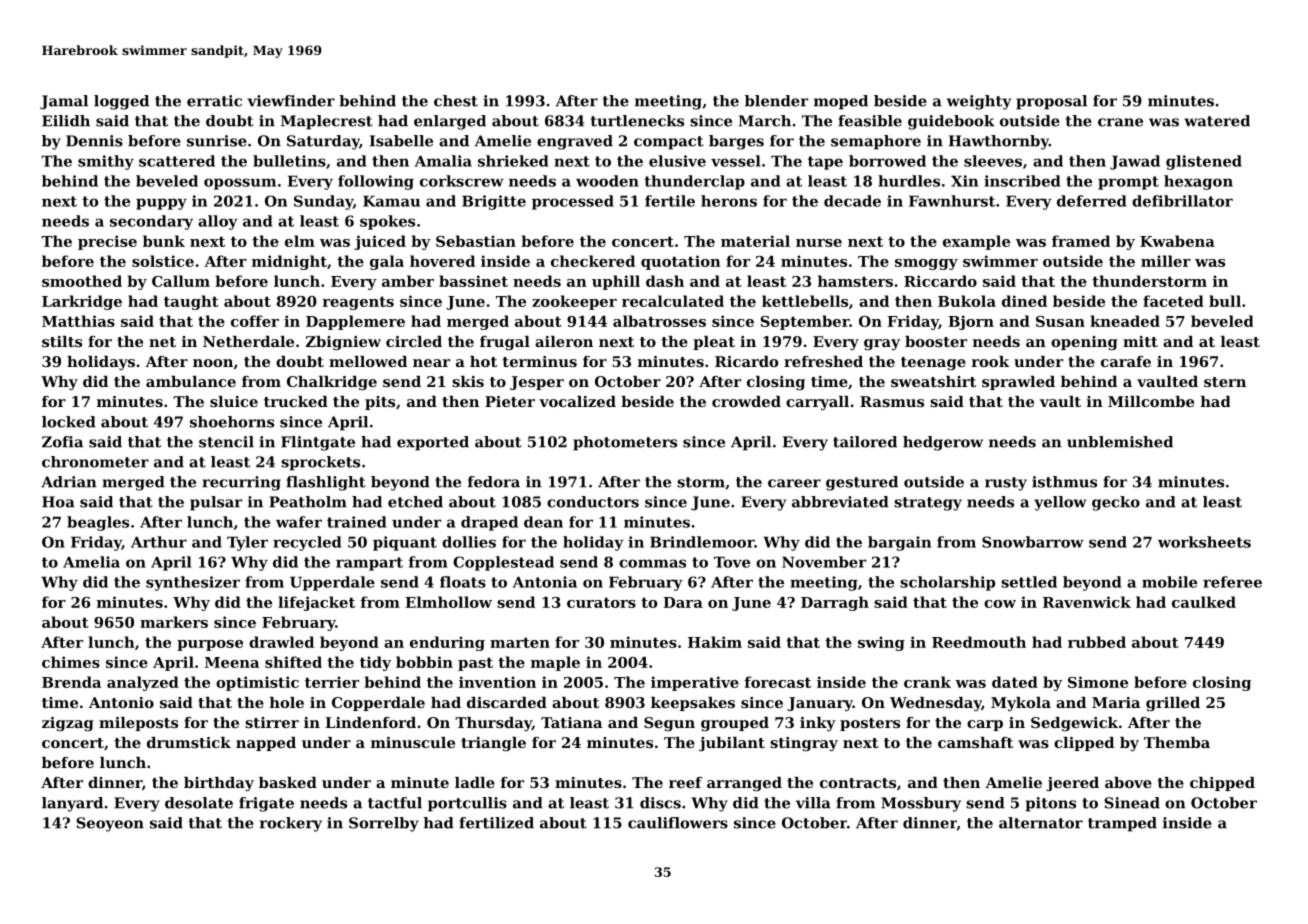 The image size is (1308, 924). What do you see at coordinates (94, 141) in the page?
I see `Dennis` at bounding box center [94, 141].
